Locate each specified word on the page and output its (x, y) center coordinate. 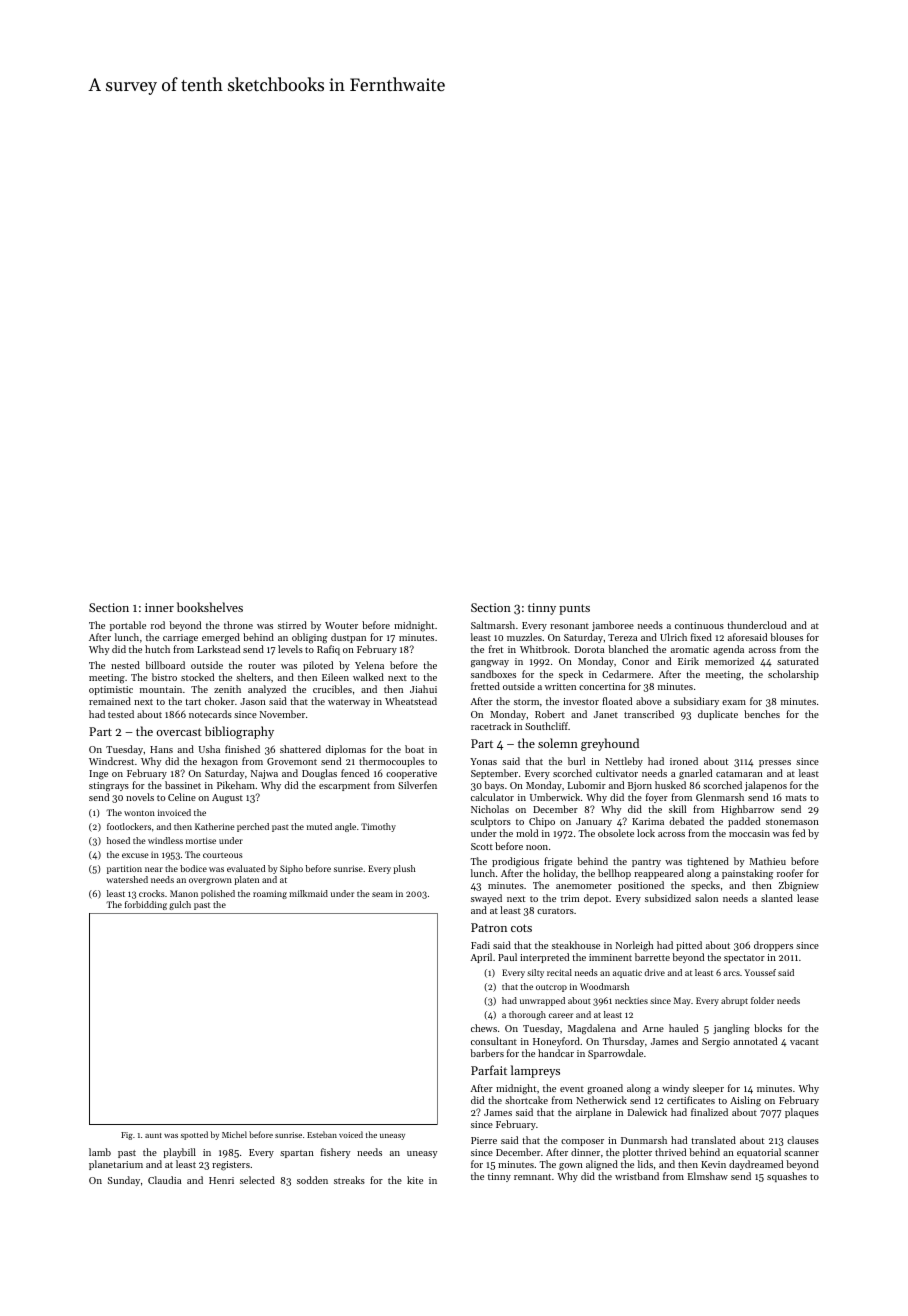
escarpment (344, 787)
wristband (637, 1176)
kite (415, 1180)
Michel (234, 1134)
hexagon (219, 762)
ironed (684, 761)
